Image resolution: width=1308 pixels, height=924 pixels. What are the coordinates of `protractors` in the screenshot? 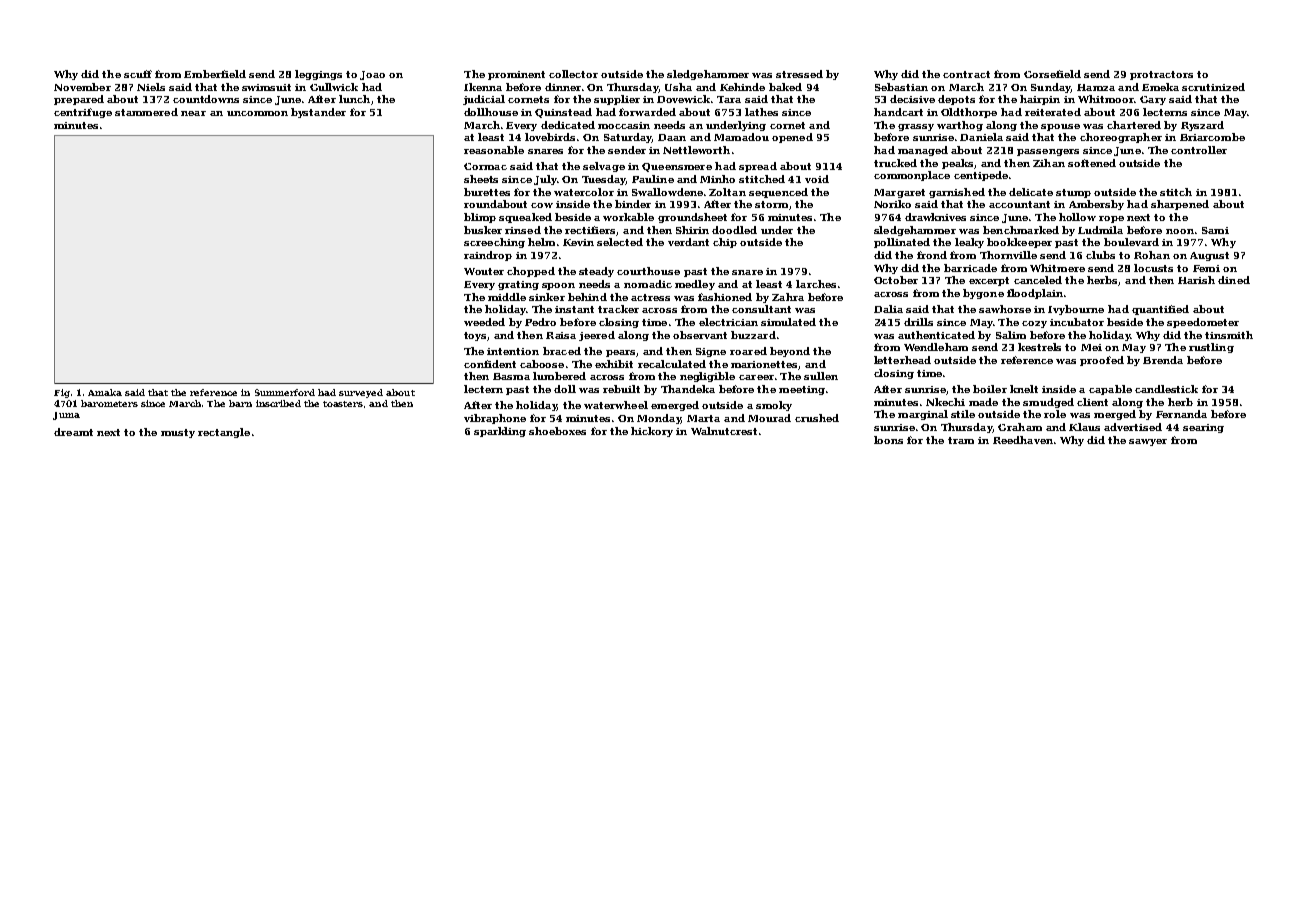 It's located at (1161, 75).
